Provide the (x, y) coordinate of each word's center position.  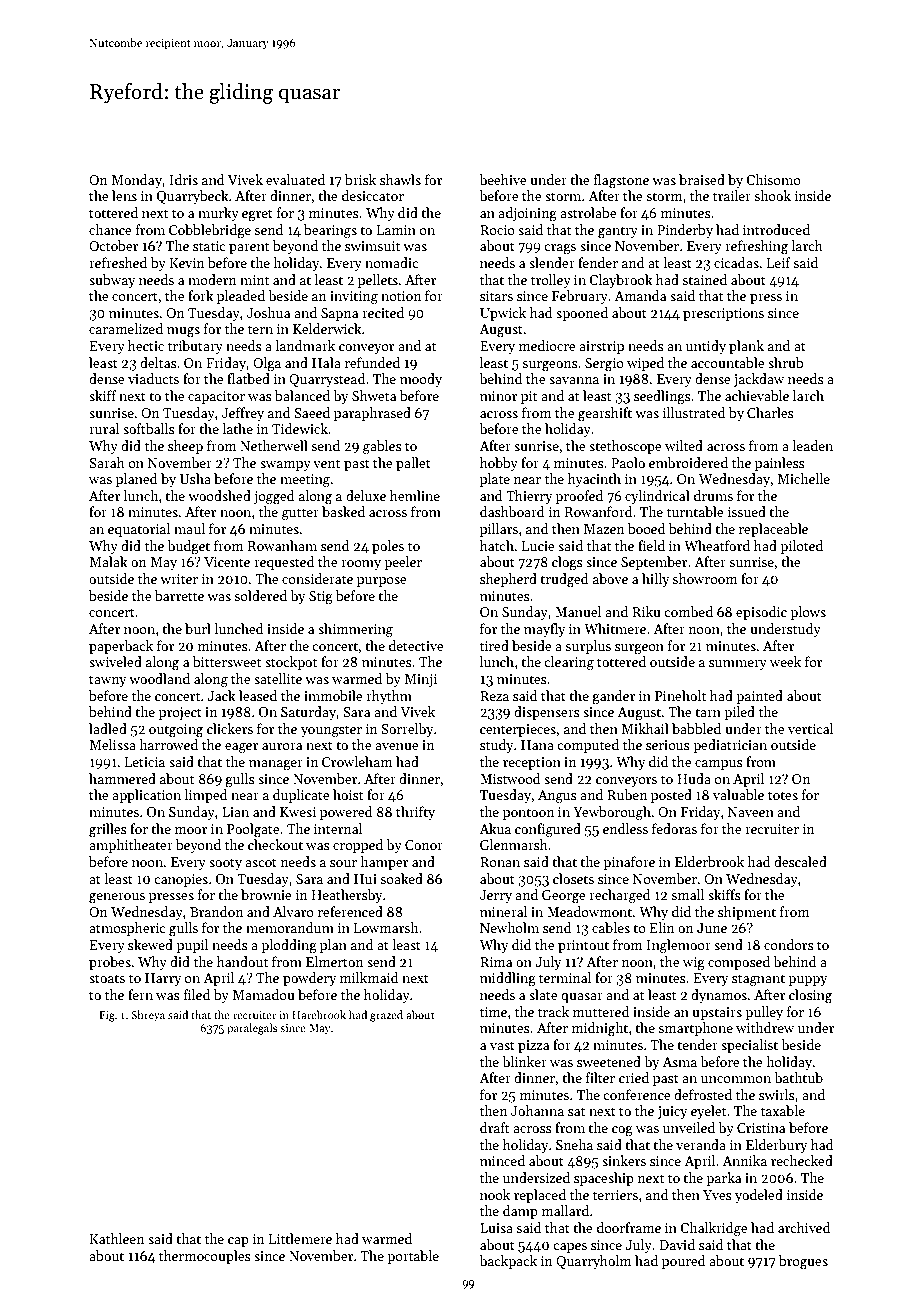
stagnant (758, 980)
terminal (565, 977)
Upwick (503, 314)
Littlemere (300, 1238)
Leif (779, 262)
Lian (235, 812)
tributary (195, 347)
